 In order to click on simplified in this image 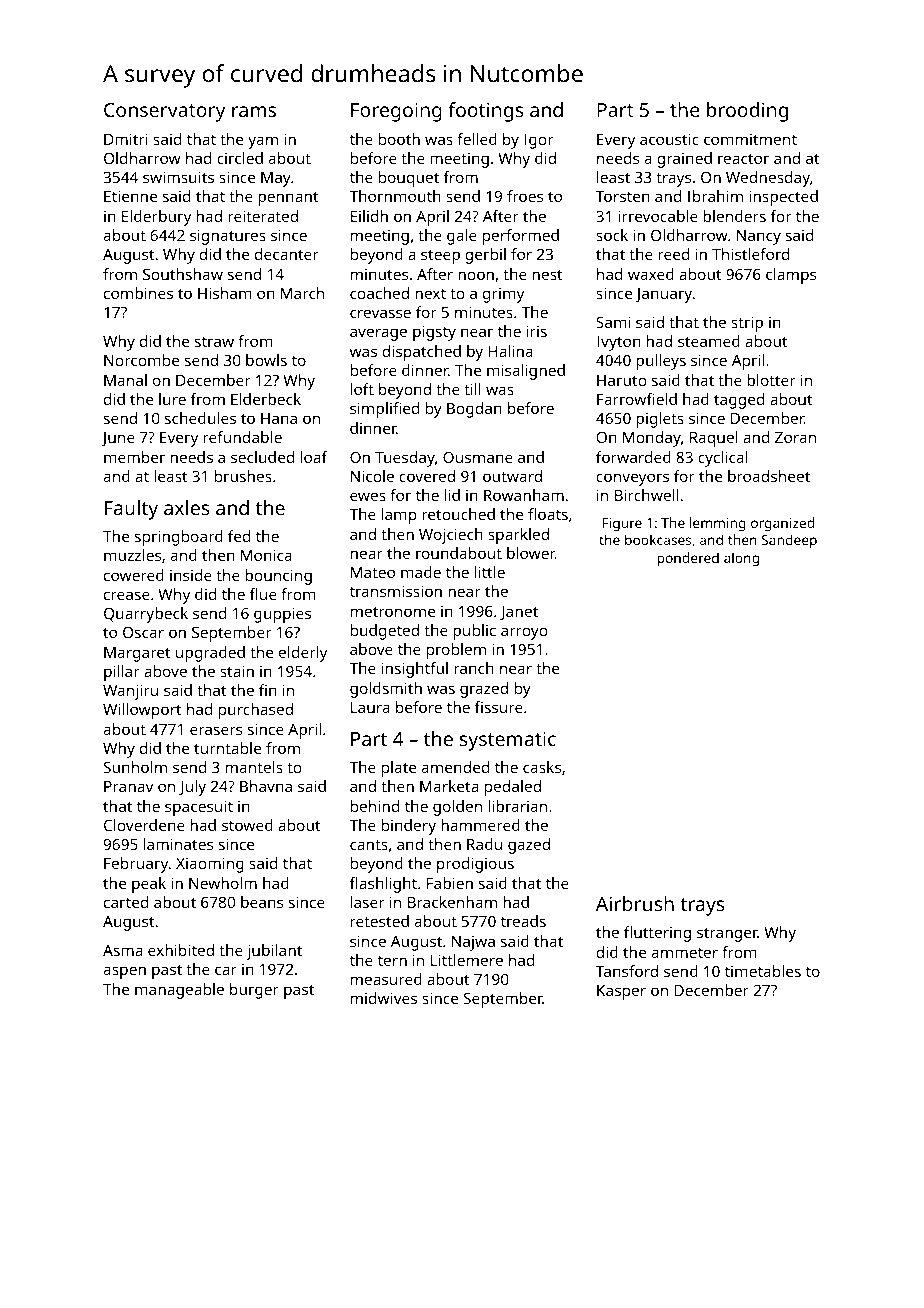, I will do `click(384, 410)`.
